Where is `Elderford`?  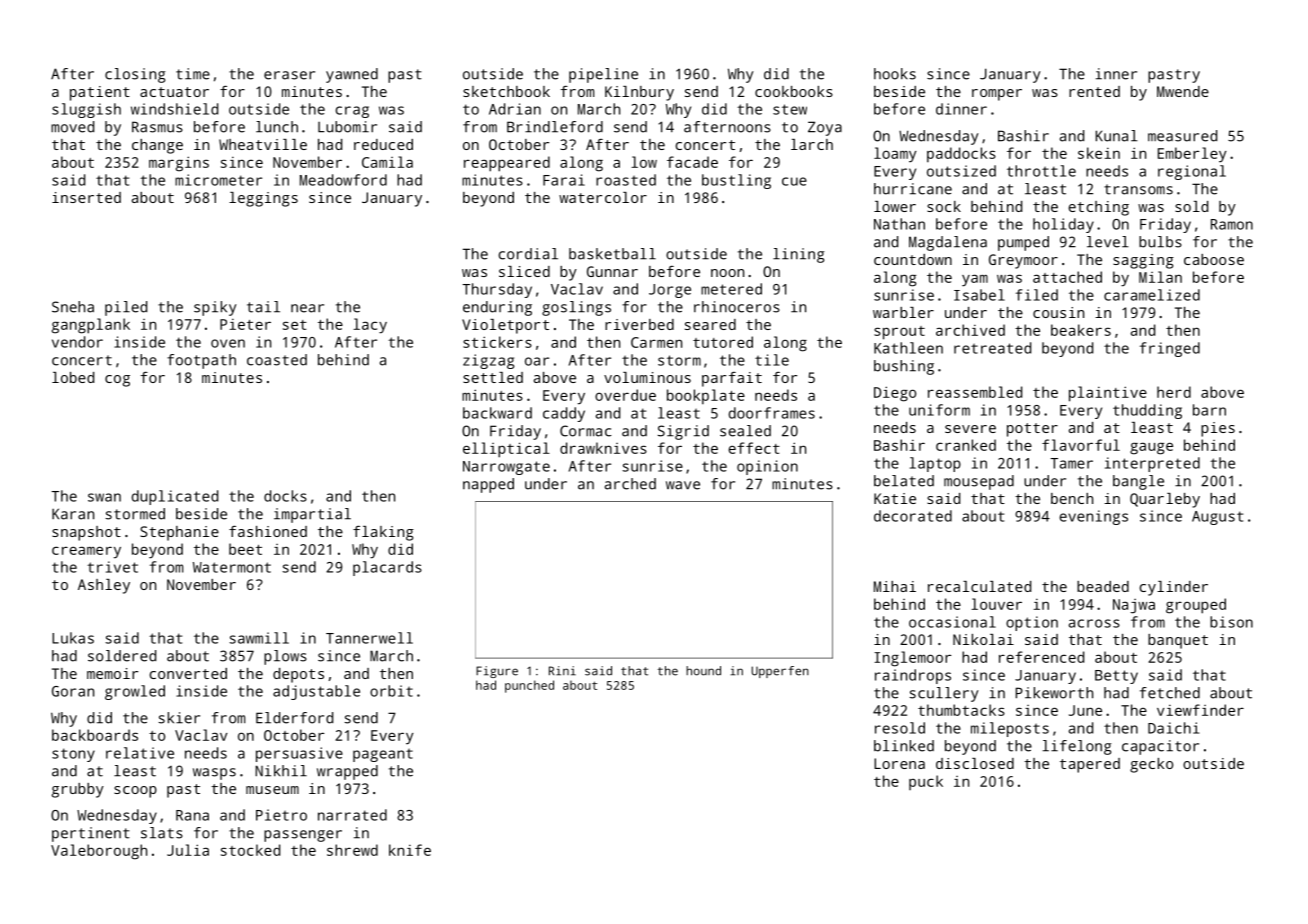 Elderford is located at coordinates (294, 718).
